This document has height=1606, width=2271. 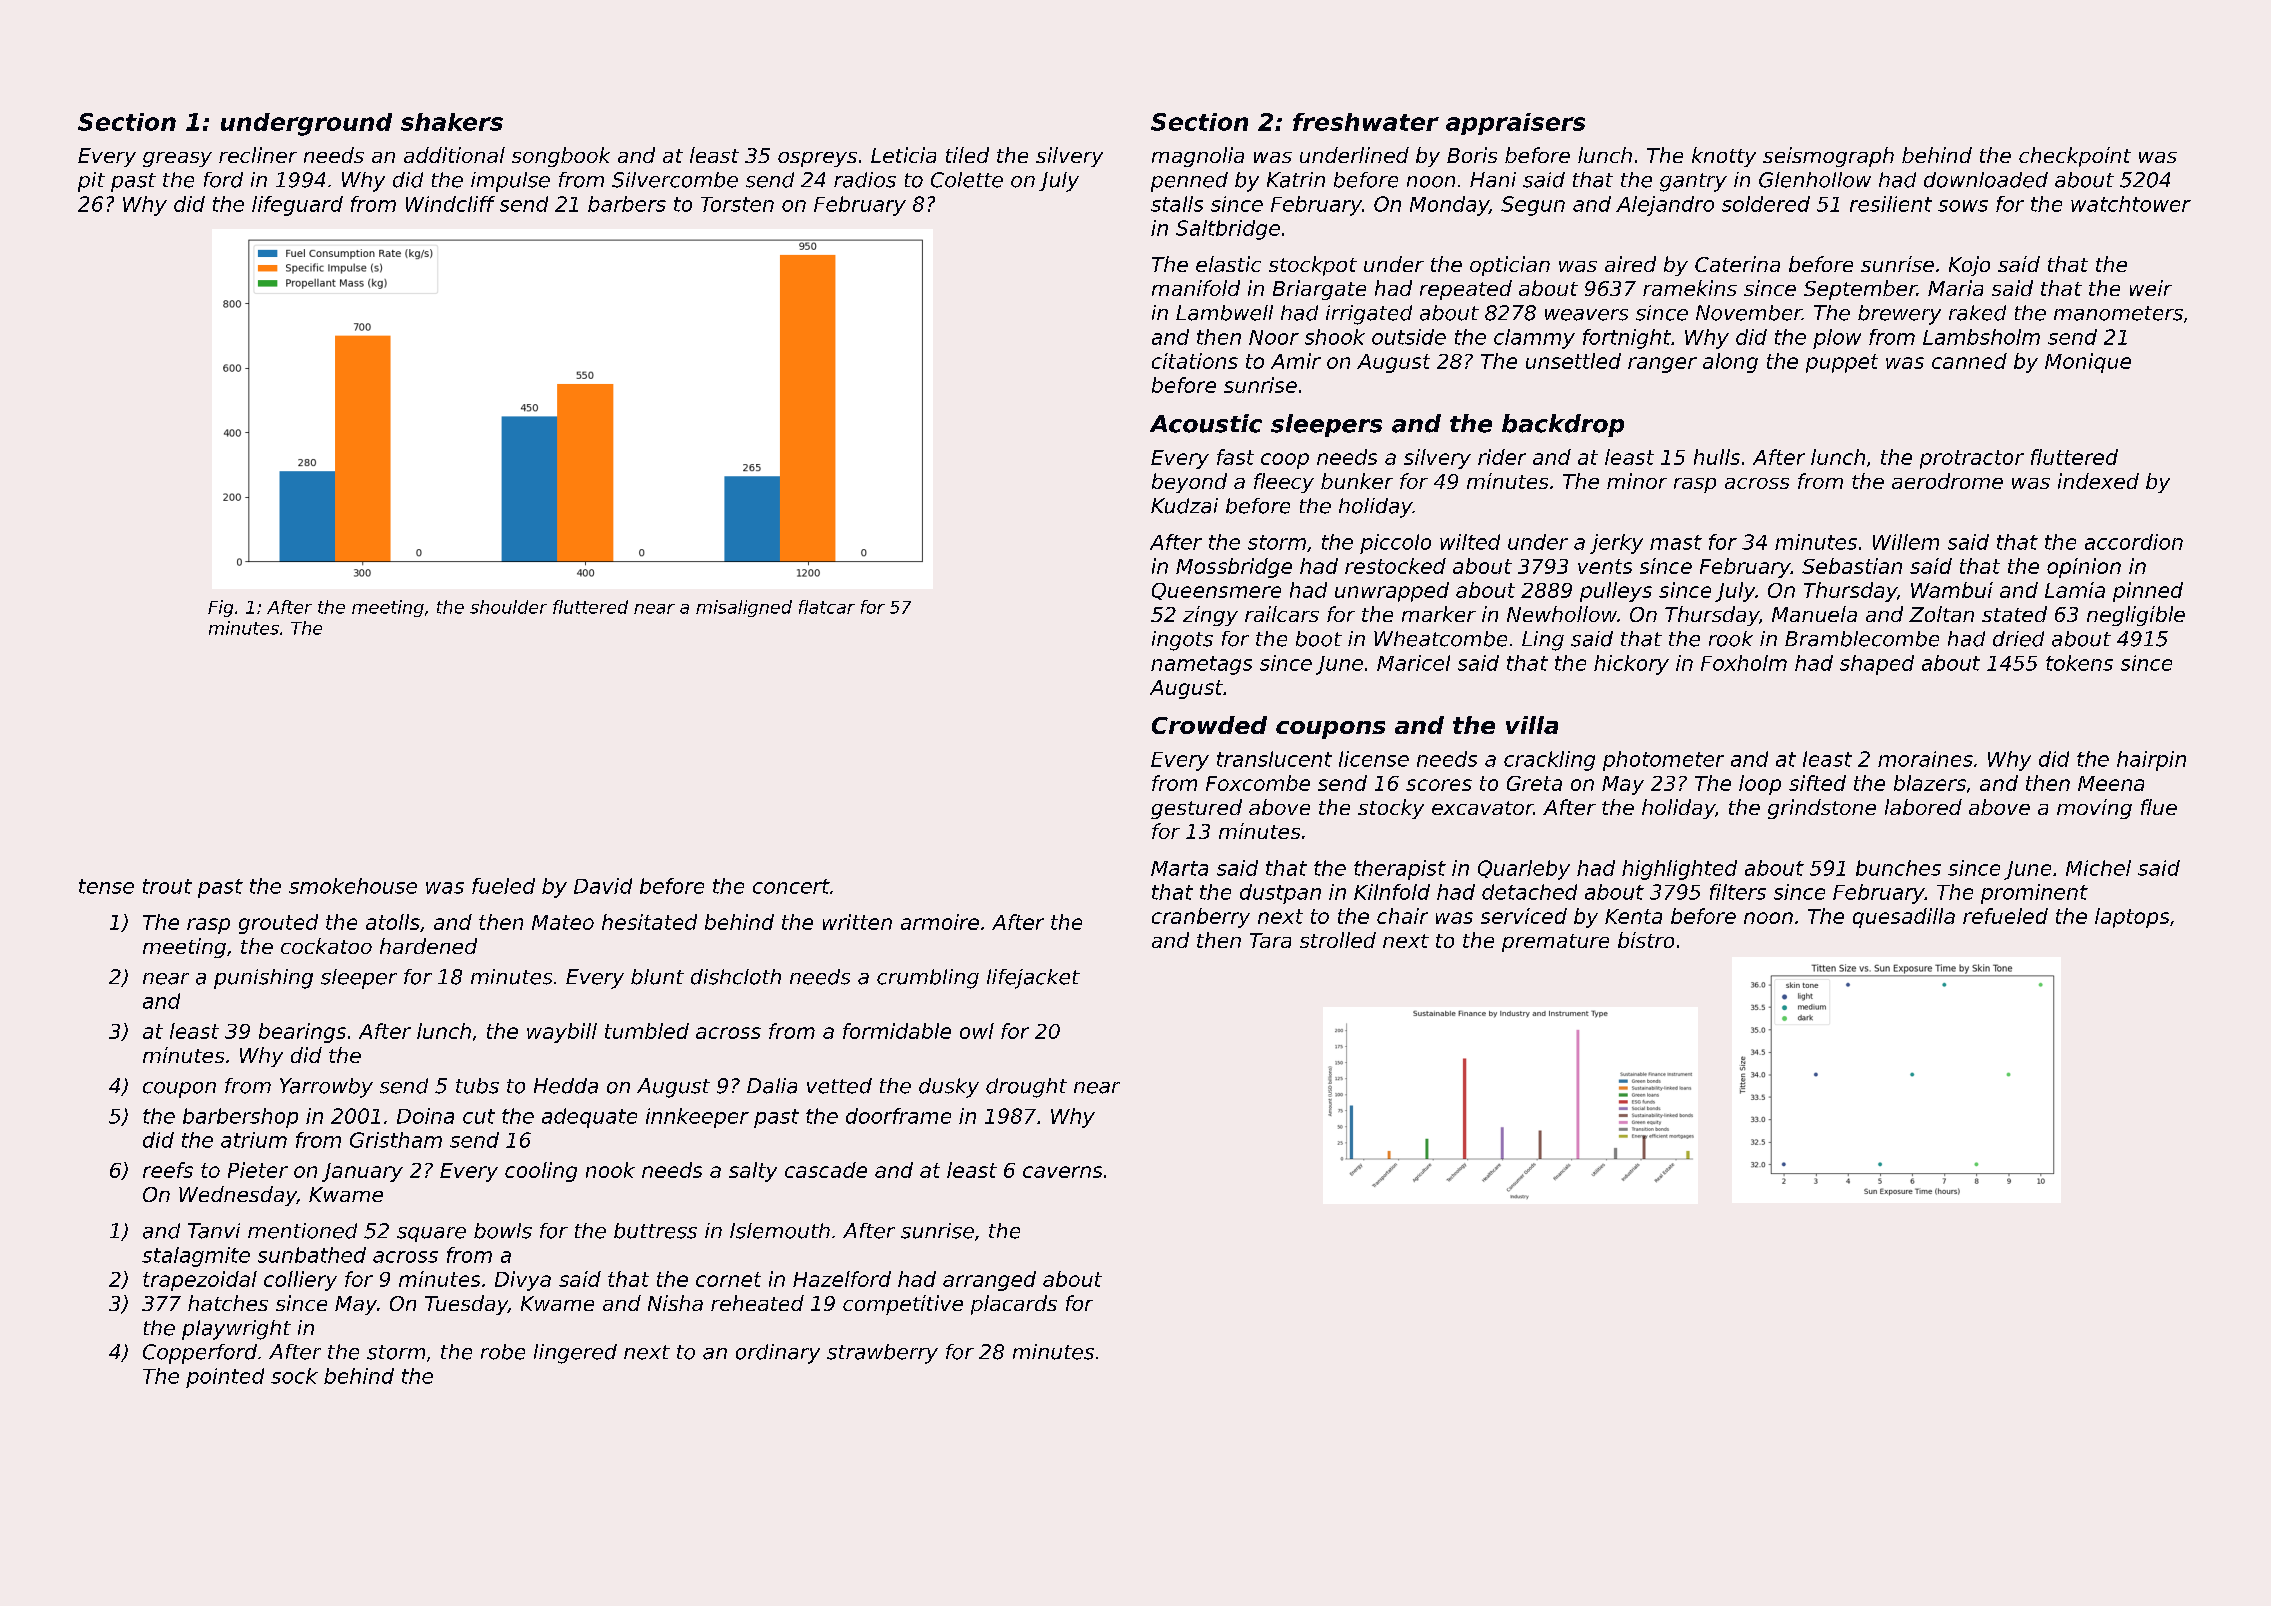 I want to click on Kenta, so click(x=1633, y=916).
